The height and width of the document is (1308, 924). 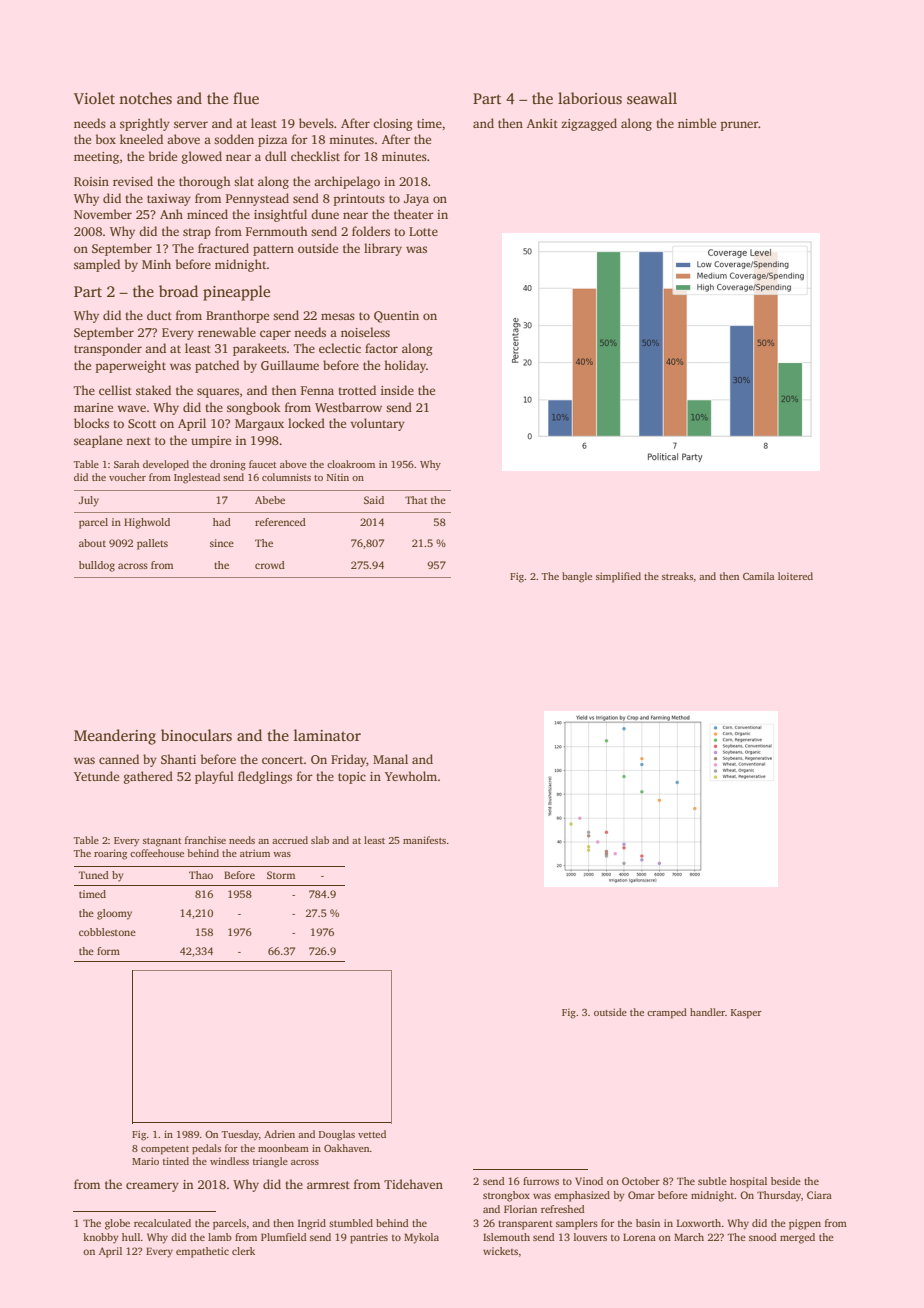 What do you see at coordinates (178, 291) in the document?
I see `broad` at bounding box center [178, 291].
